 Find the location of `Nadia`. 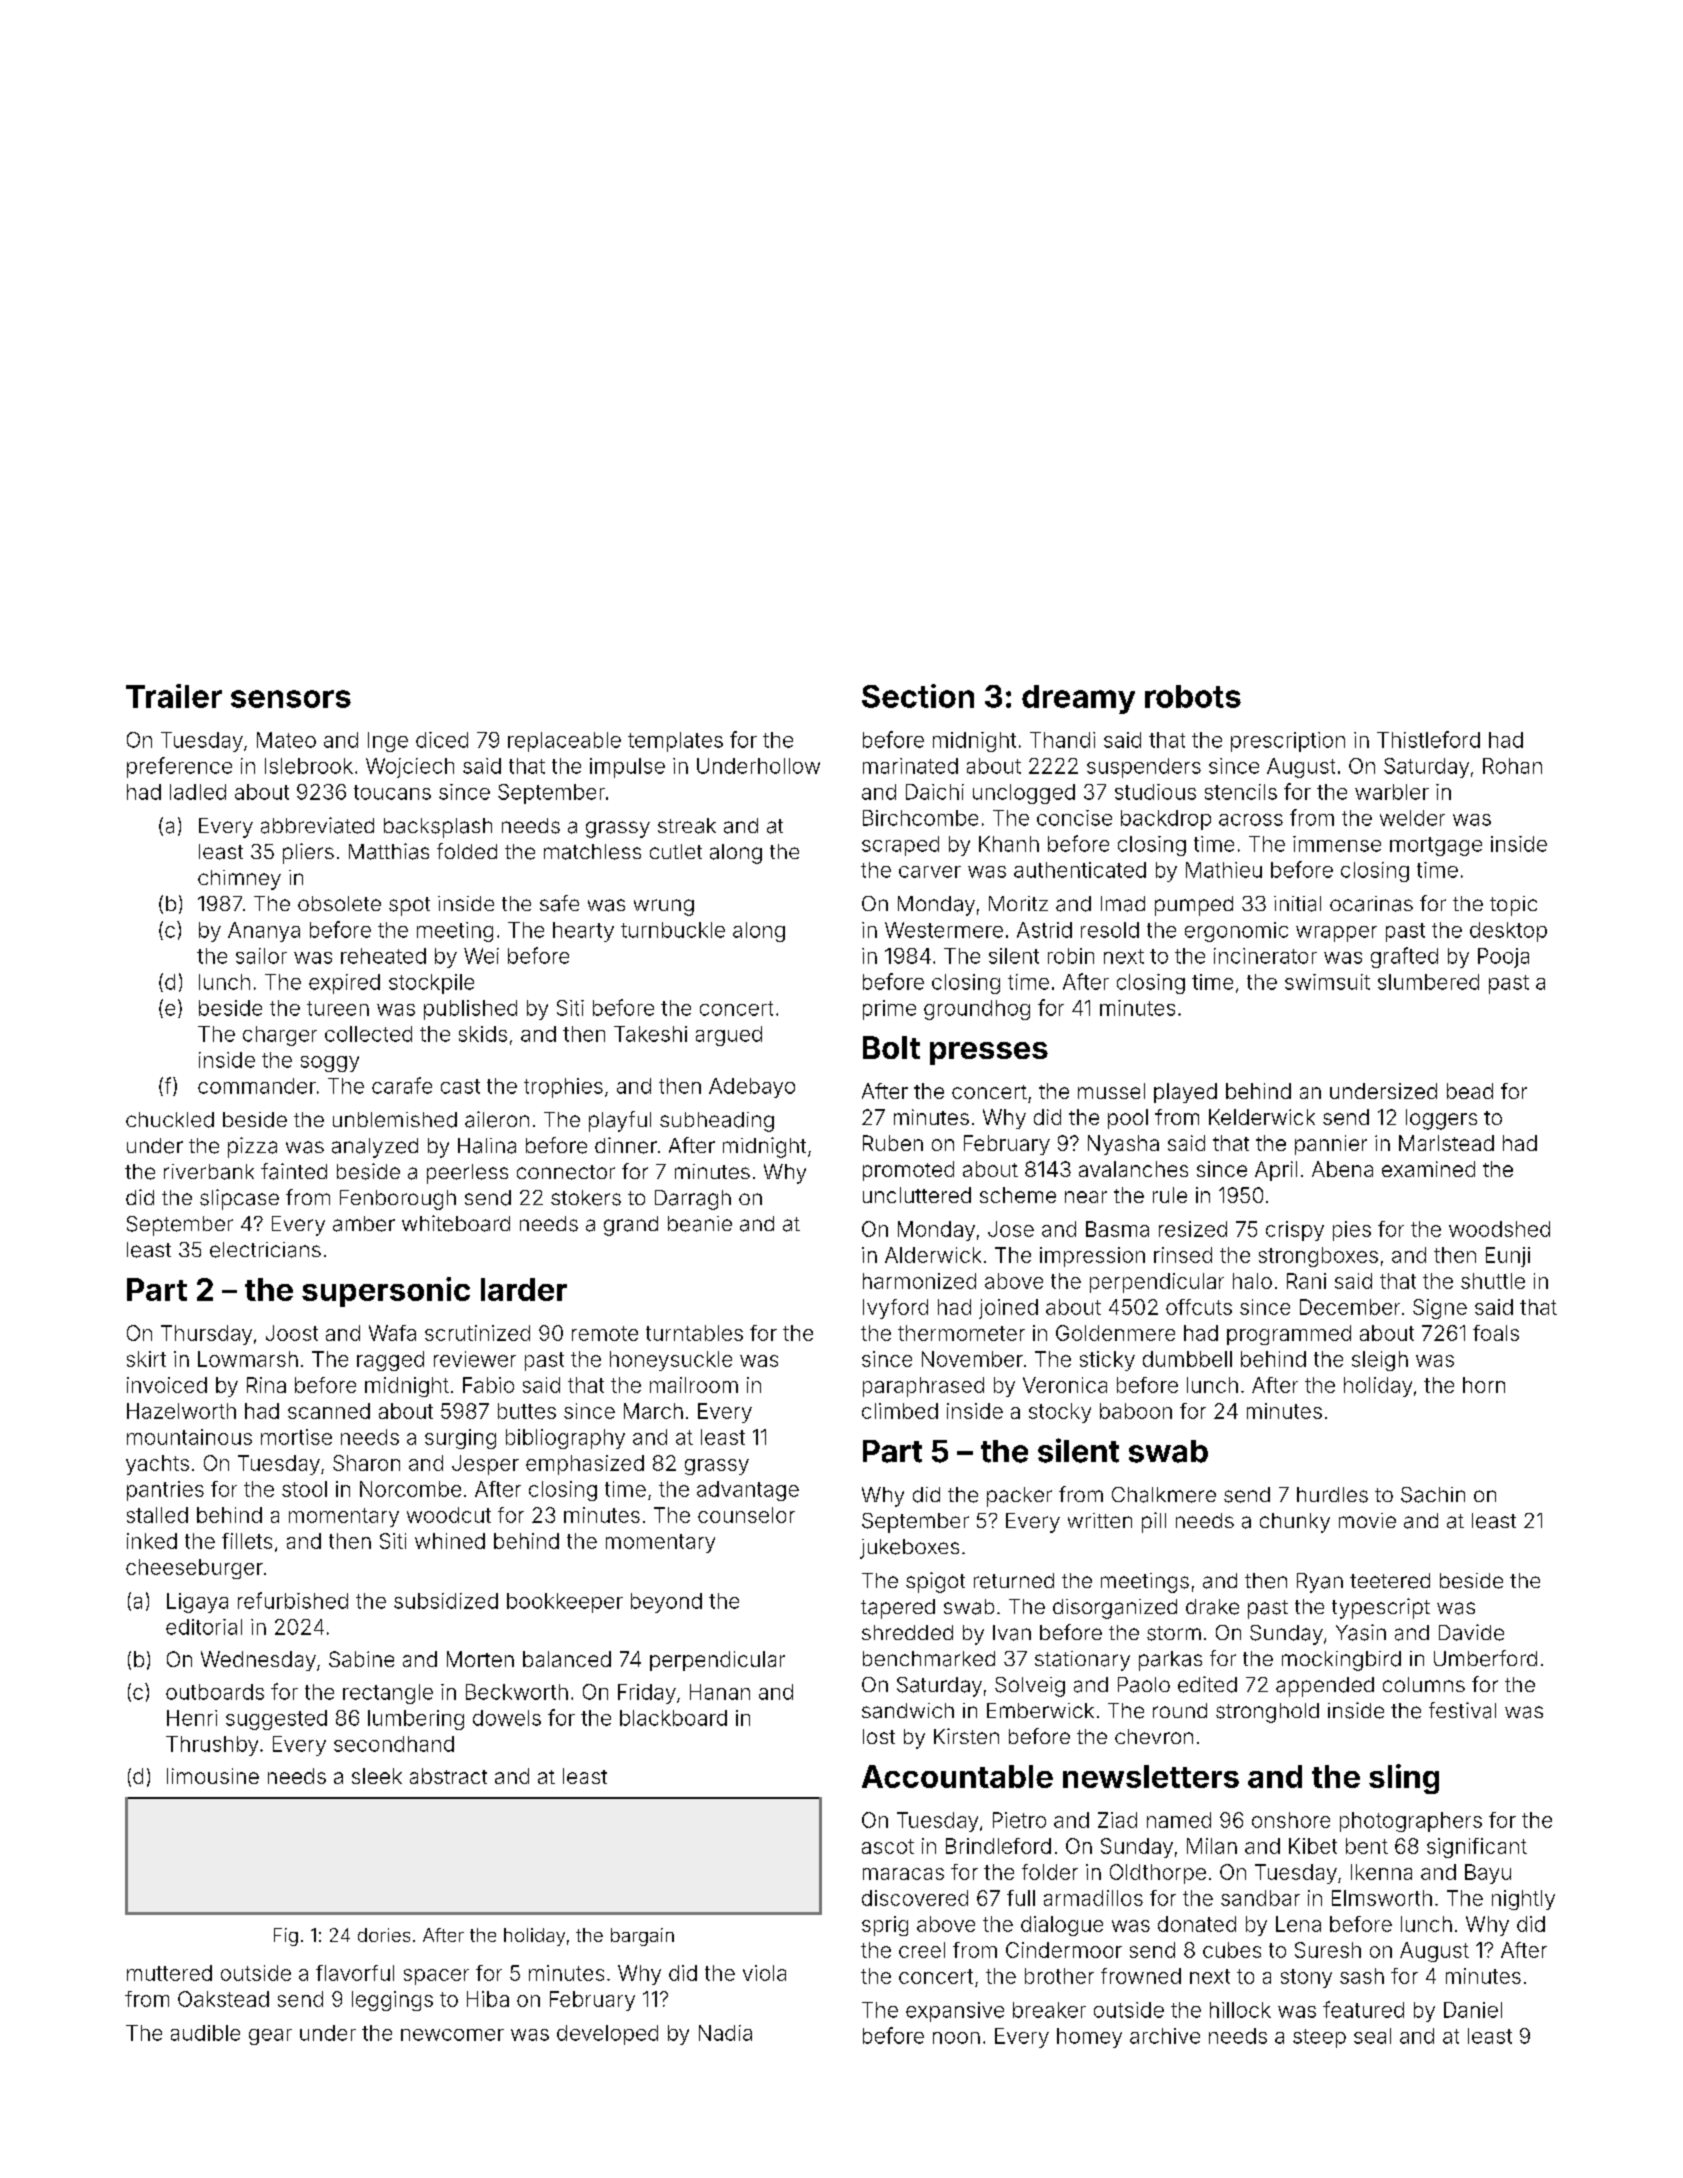

Nadia is located at coordinates (725, 2033).
